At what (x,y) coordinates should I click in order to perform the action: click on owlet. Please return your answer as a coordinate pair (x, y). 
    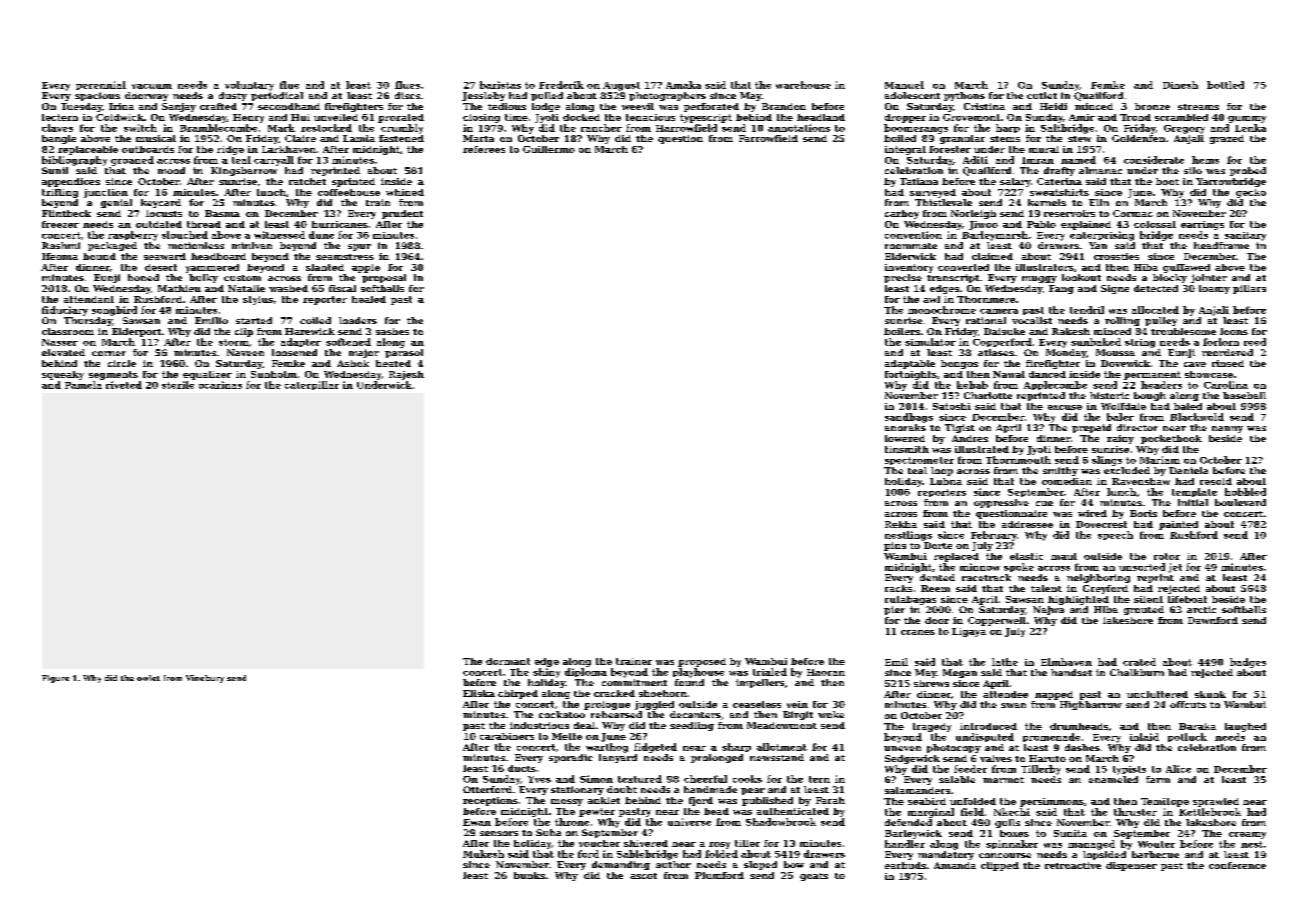
    Looking at the image, I should click on (148, 678).
